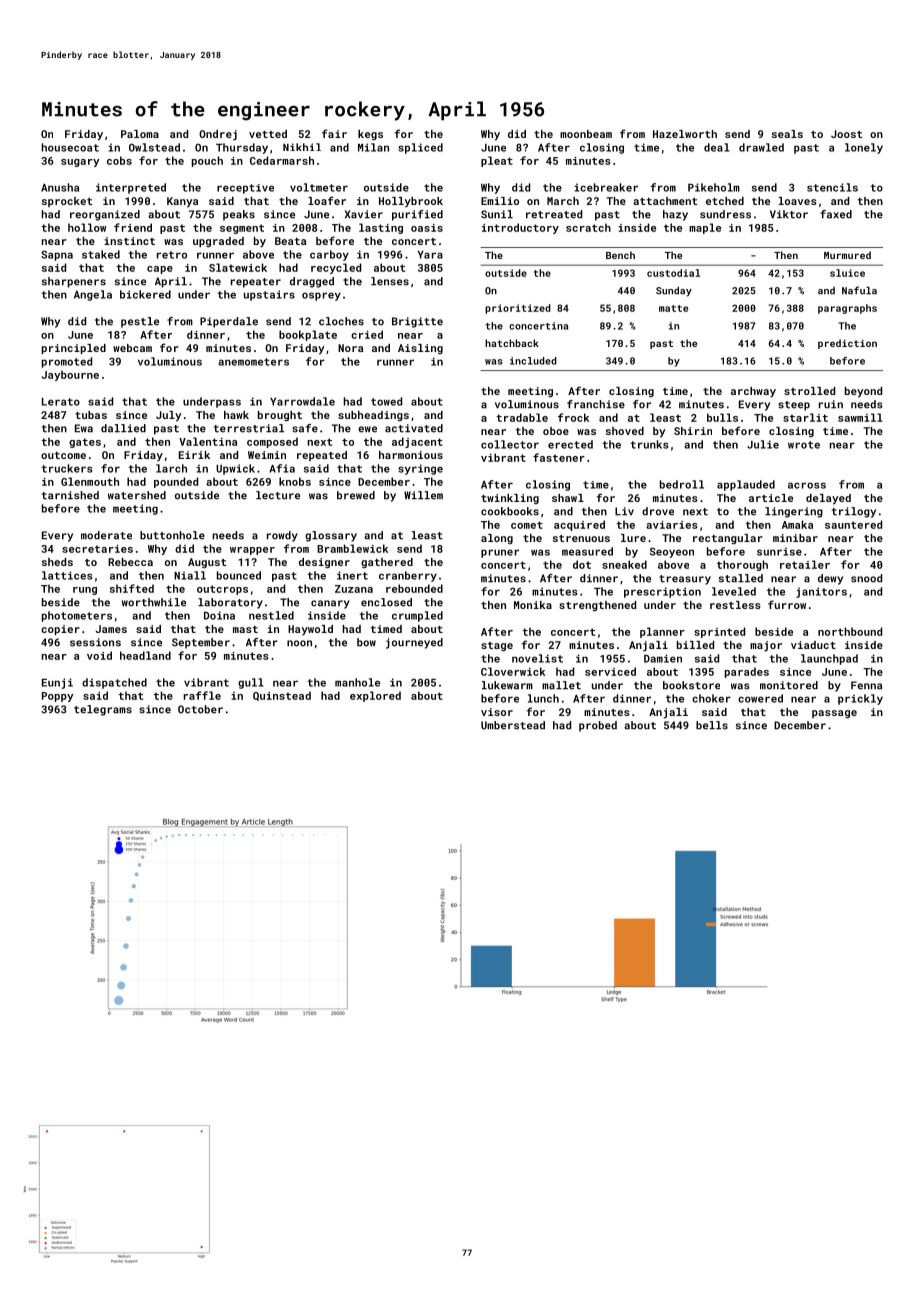 This screenshot has width=924, height=1308. I want to click on Angela, so click(93, 295).
